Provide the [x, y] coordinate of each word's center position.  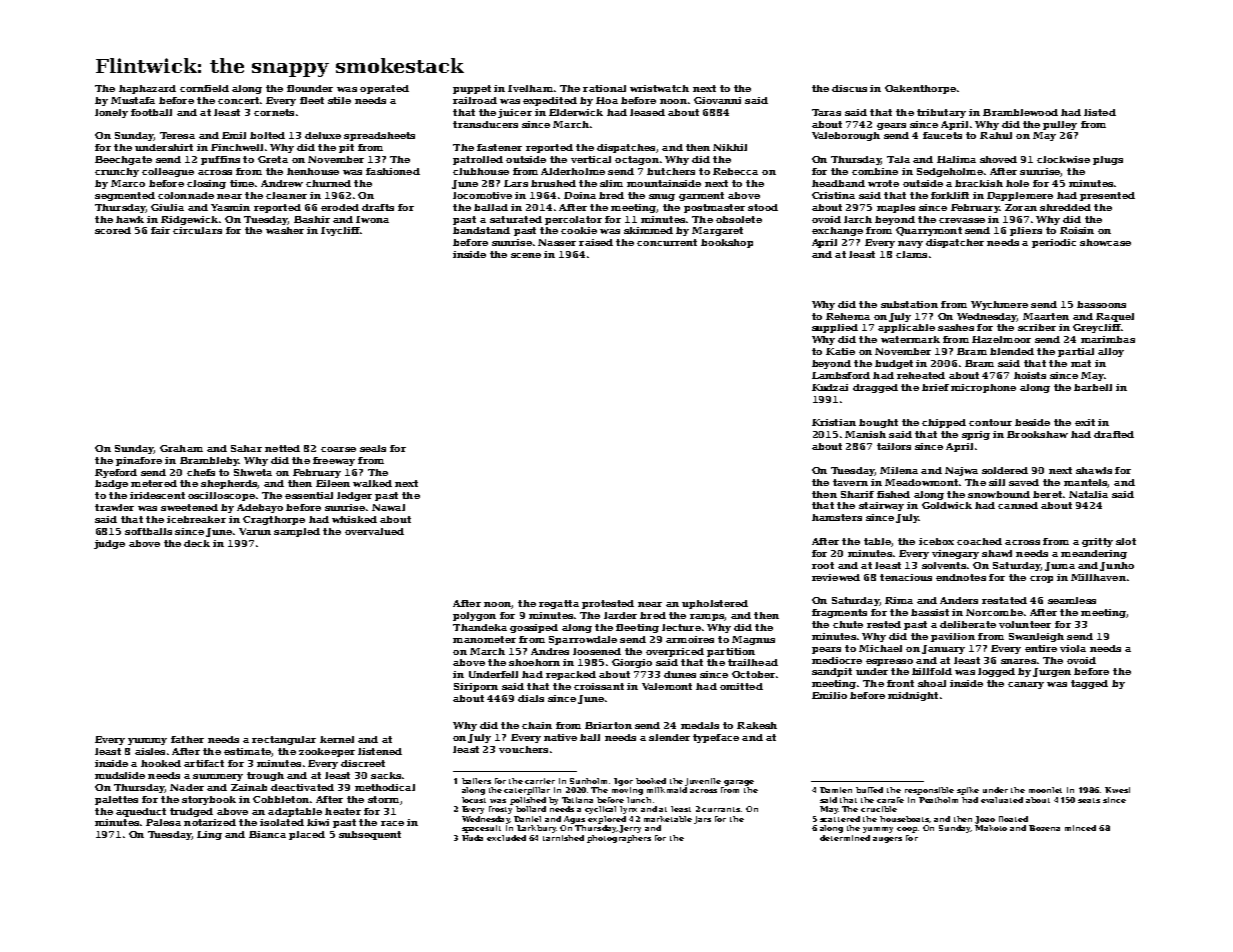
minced [1080, 828]
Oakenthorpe [920, 89]
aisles [150, 751]
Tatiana [577, 800]
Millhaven [1098, 577]
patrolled [478, 160]
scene [526, 255]
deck [197, 543]
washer [285, 230]
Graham [181, 448]
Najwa [961, 471]
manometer [484, 639]
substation [909, 304]
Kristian [834, 422]
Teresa [177, 135]
